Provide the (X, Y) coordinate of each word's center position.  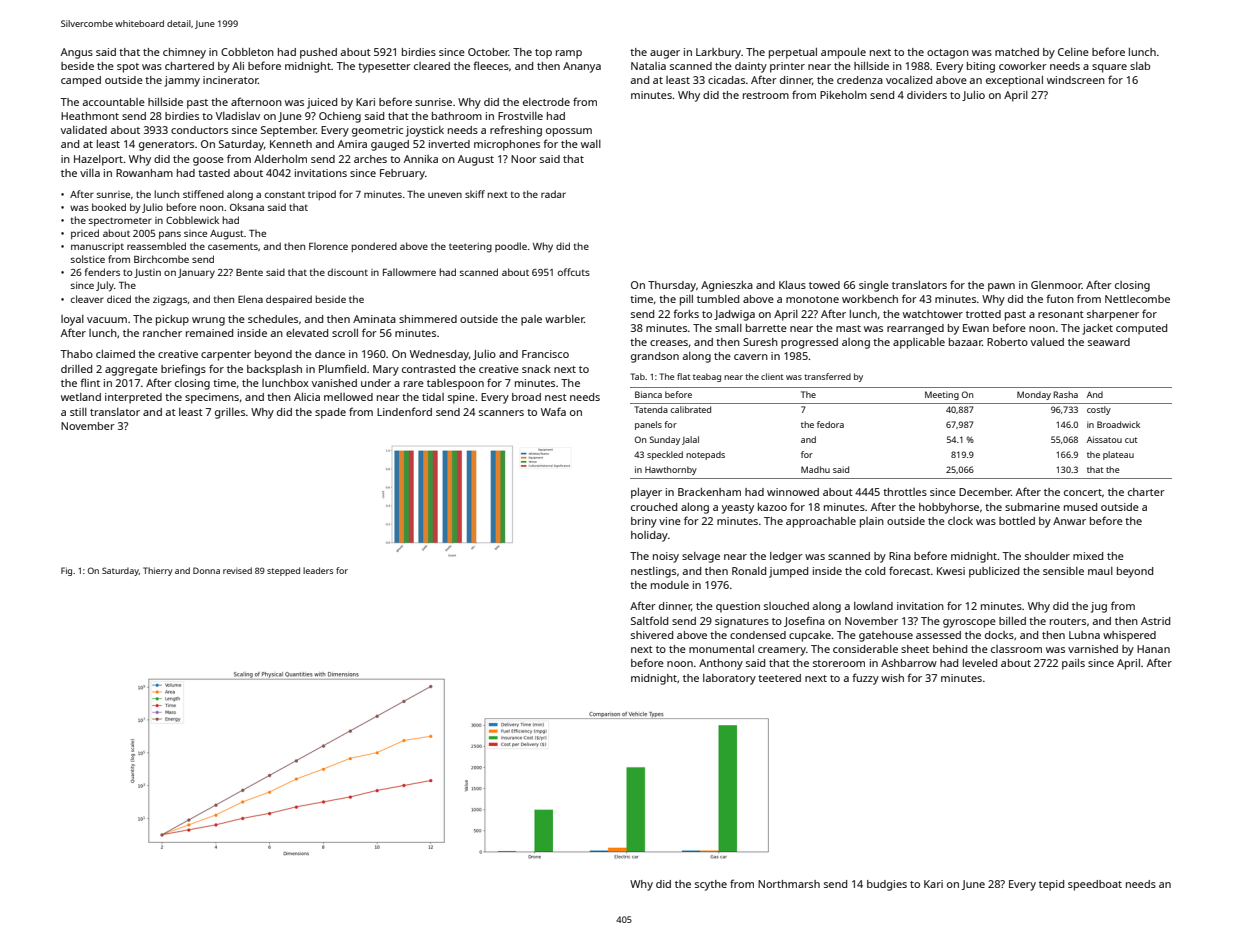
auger (665, 54)
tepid (1051, 885)
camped (81, 81)
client (772, 376)
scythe (711, 885)
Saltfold (649, 620)
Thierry (158, 571)
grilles (230, 413)
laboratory (729, 679)
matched (1017, 52)
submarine (1032, 507)
